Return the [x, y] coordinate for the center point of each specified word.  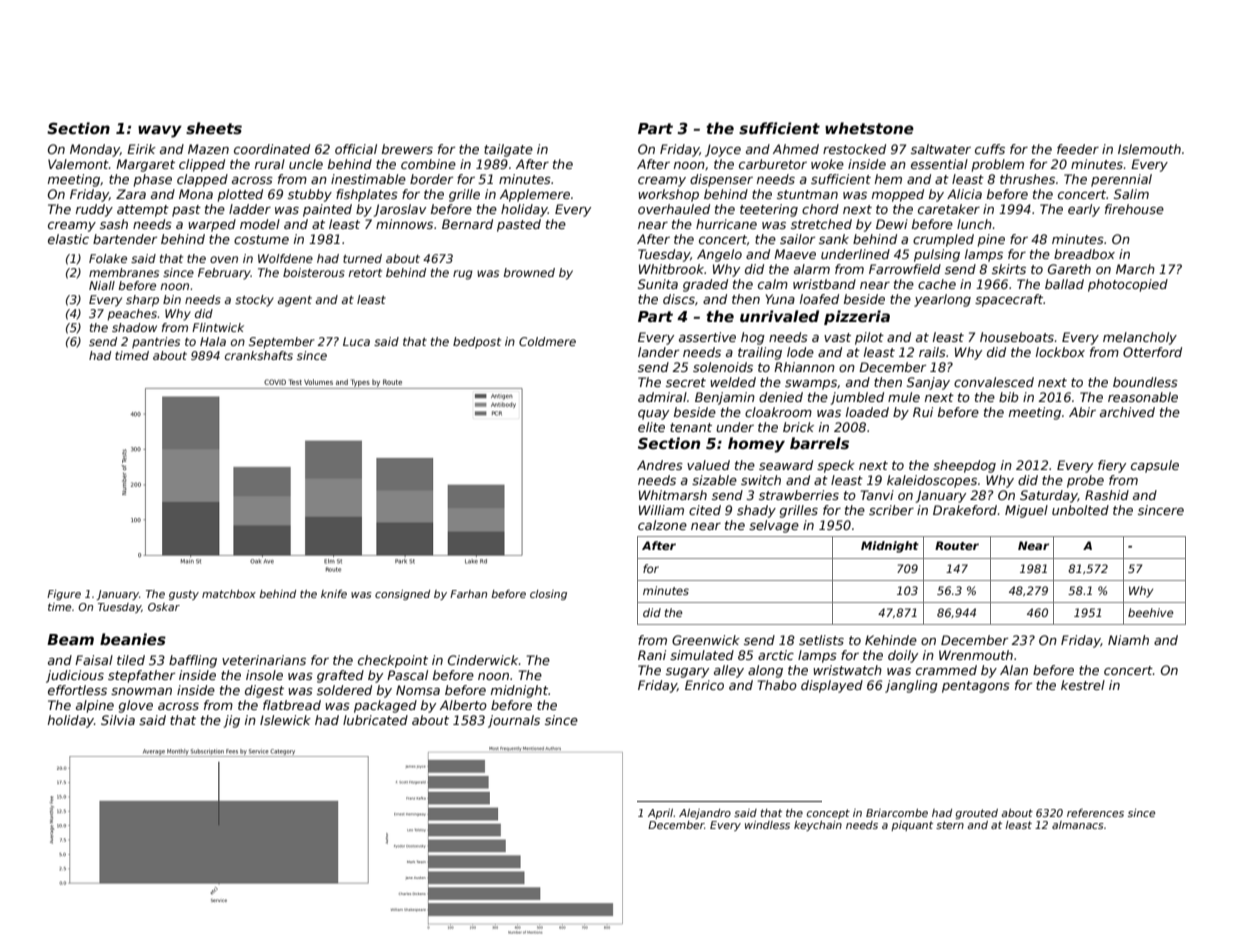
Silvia [118, 720]
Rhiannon [804, 367]
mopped [898, 195]
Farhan [468, 594]
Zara [131, 194]
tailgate [508, 150]
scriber [891, 510]
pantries [156, 343]
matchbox [229, 594]
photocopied [1128, 285]
